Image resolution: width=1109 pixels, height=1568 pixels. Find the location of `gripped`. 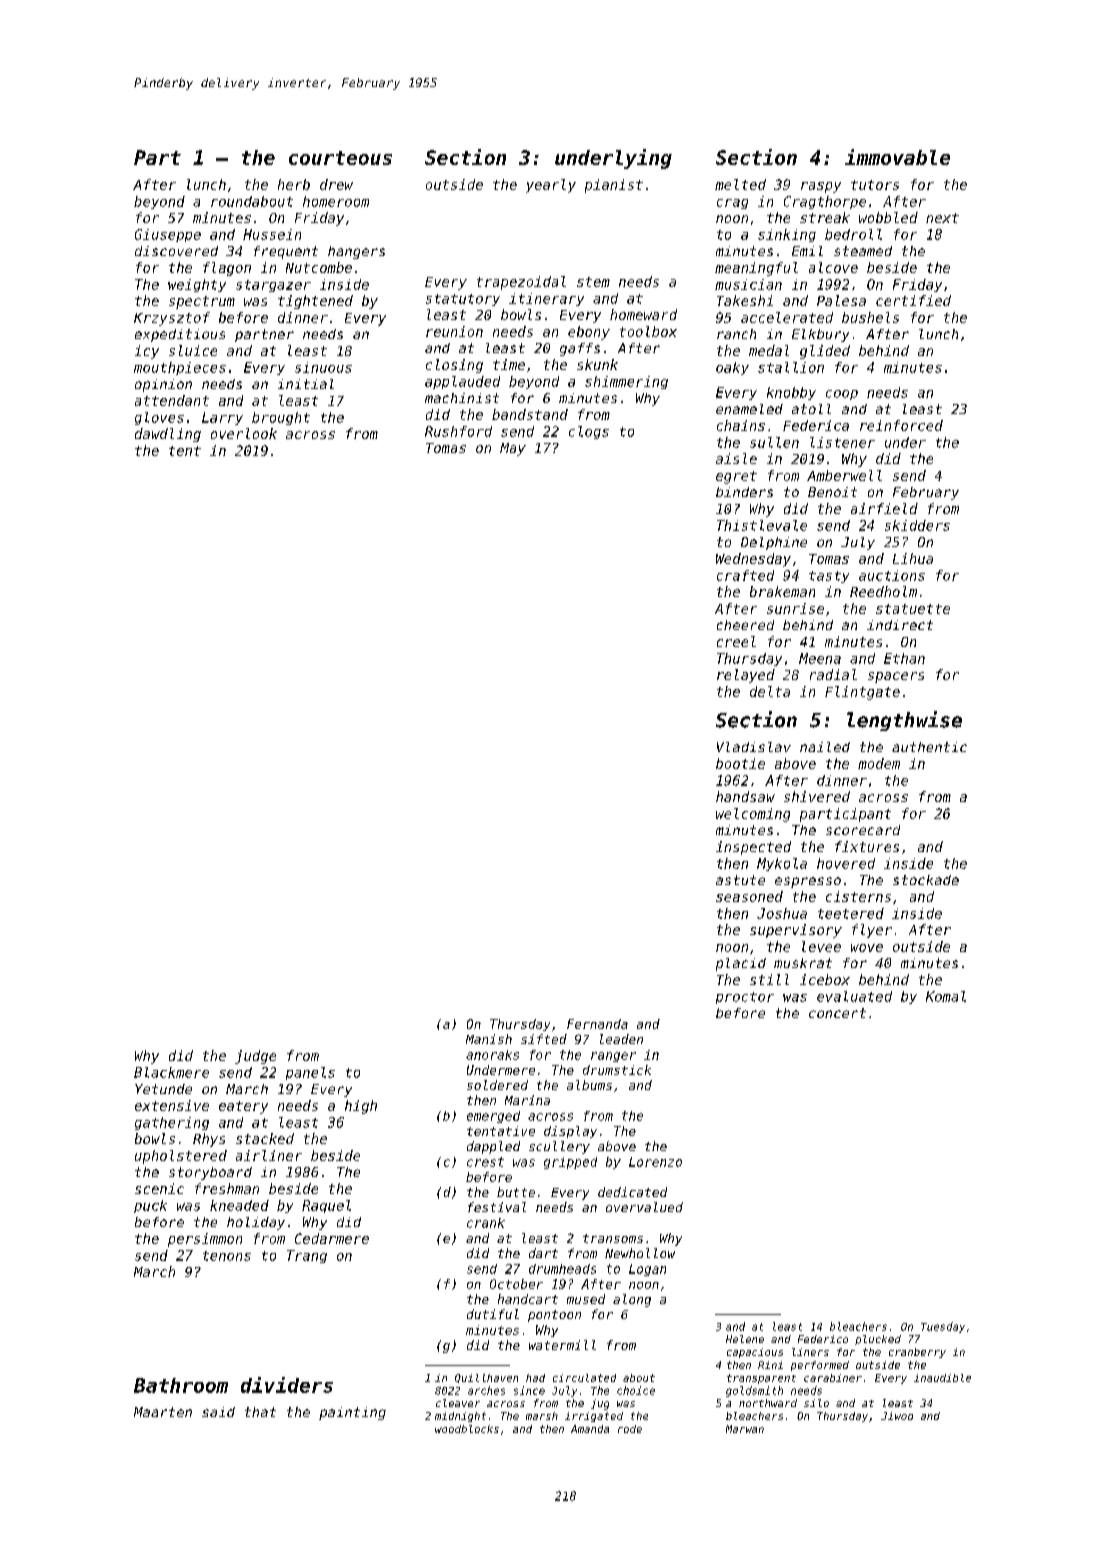

gripped is located at coordinates (570, 1163).
